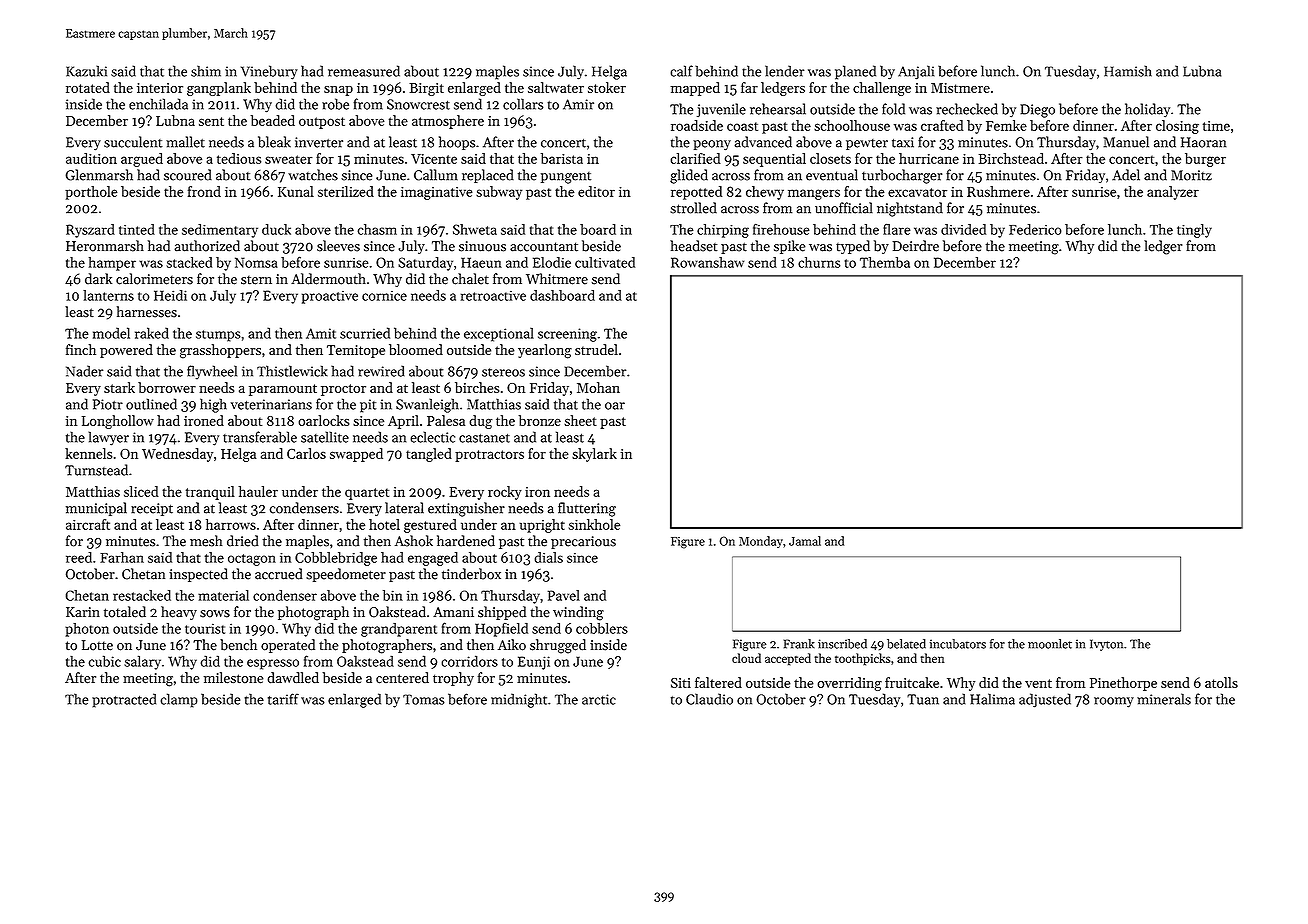 This screenshot has height=924, width=1308. I want to click on lender, so click(784, 71).
